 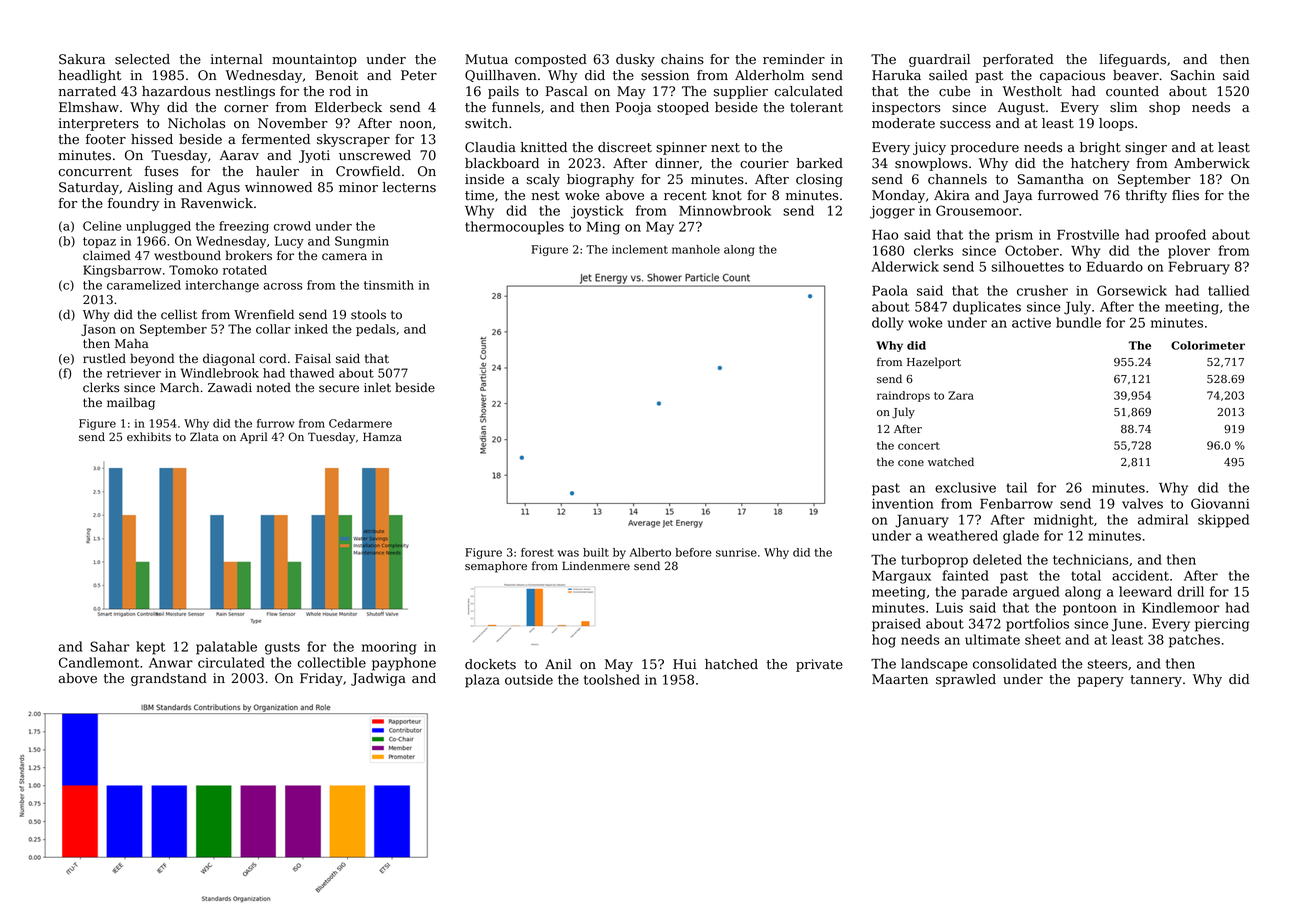 What do you see at coordinates (110, 646) in the screenshot?
I see `Sahar` at bounding box center [110, 646].
